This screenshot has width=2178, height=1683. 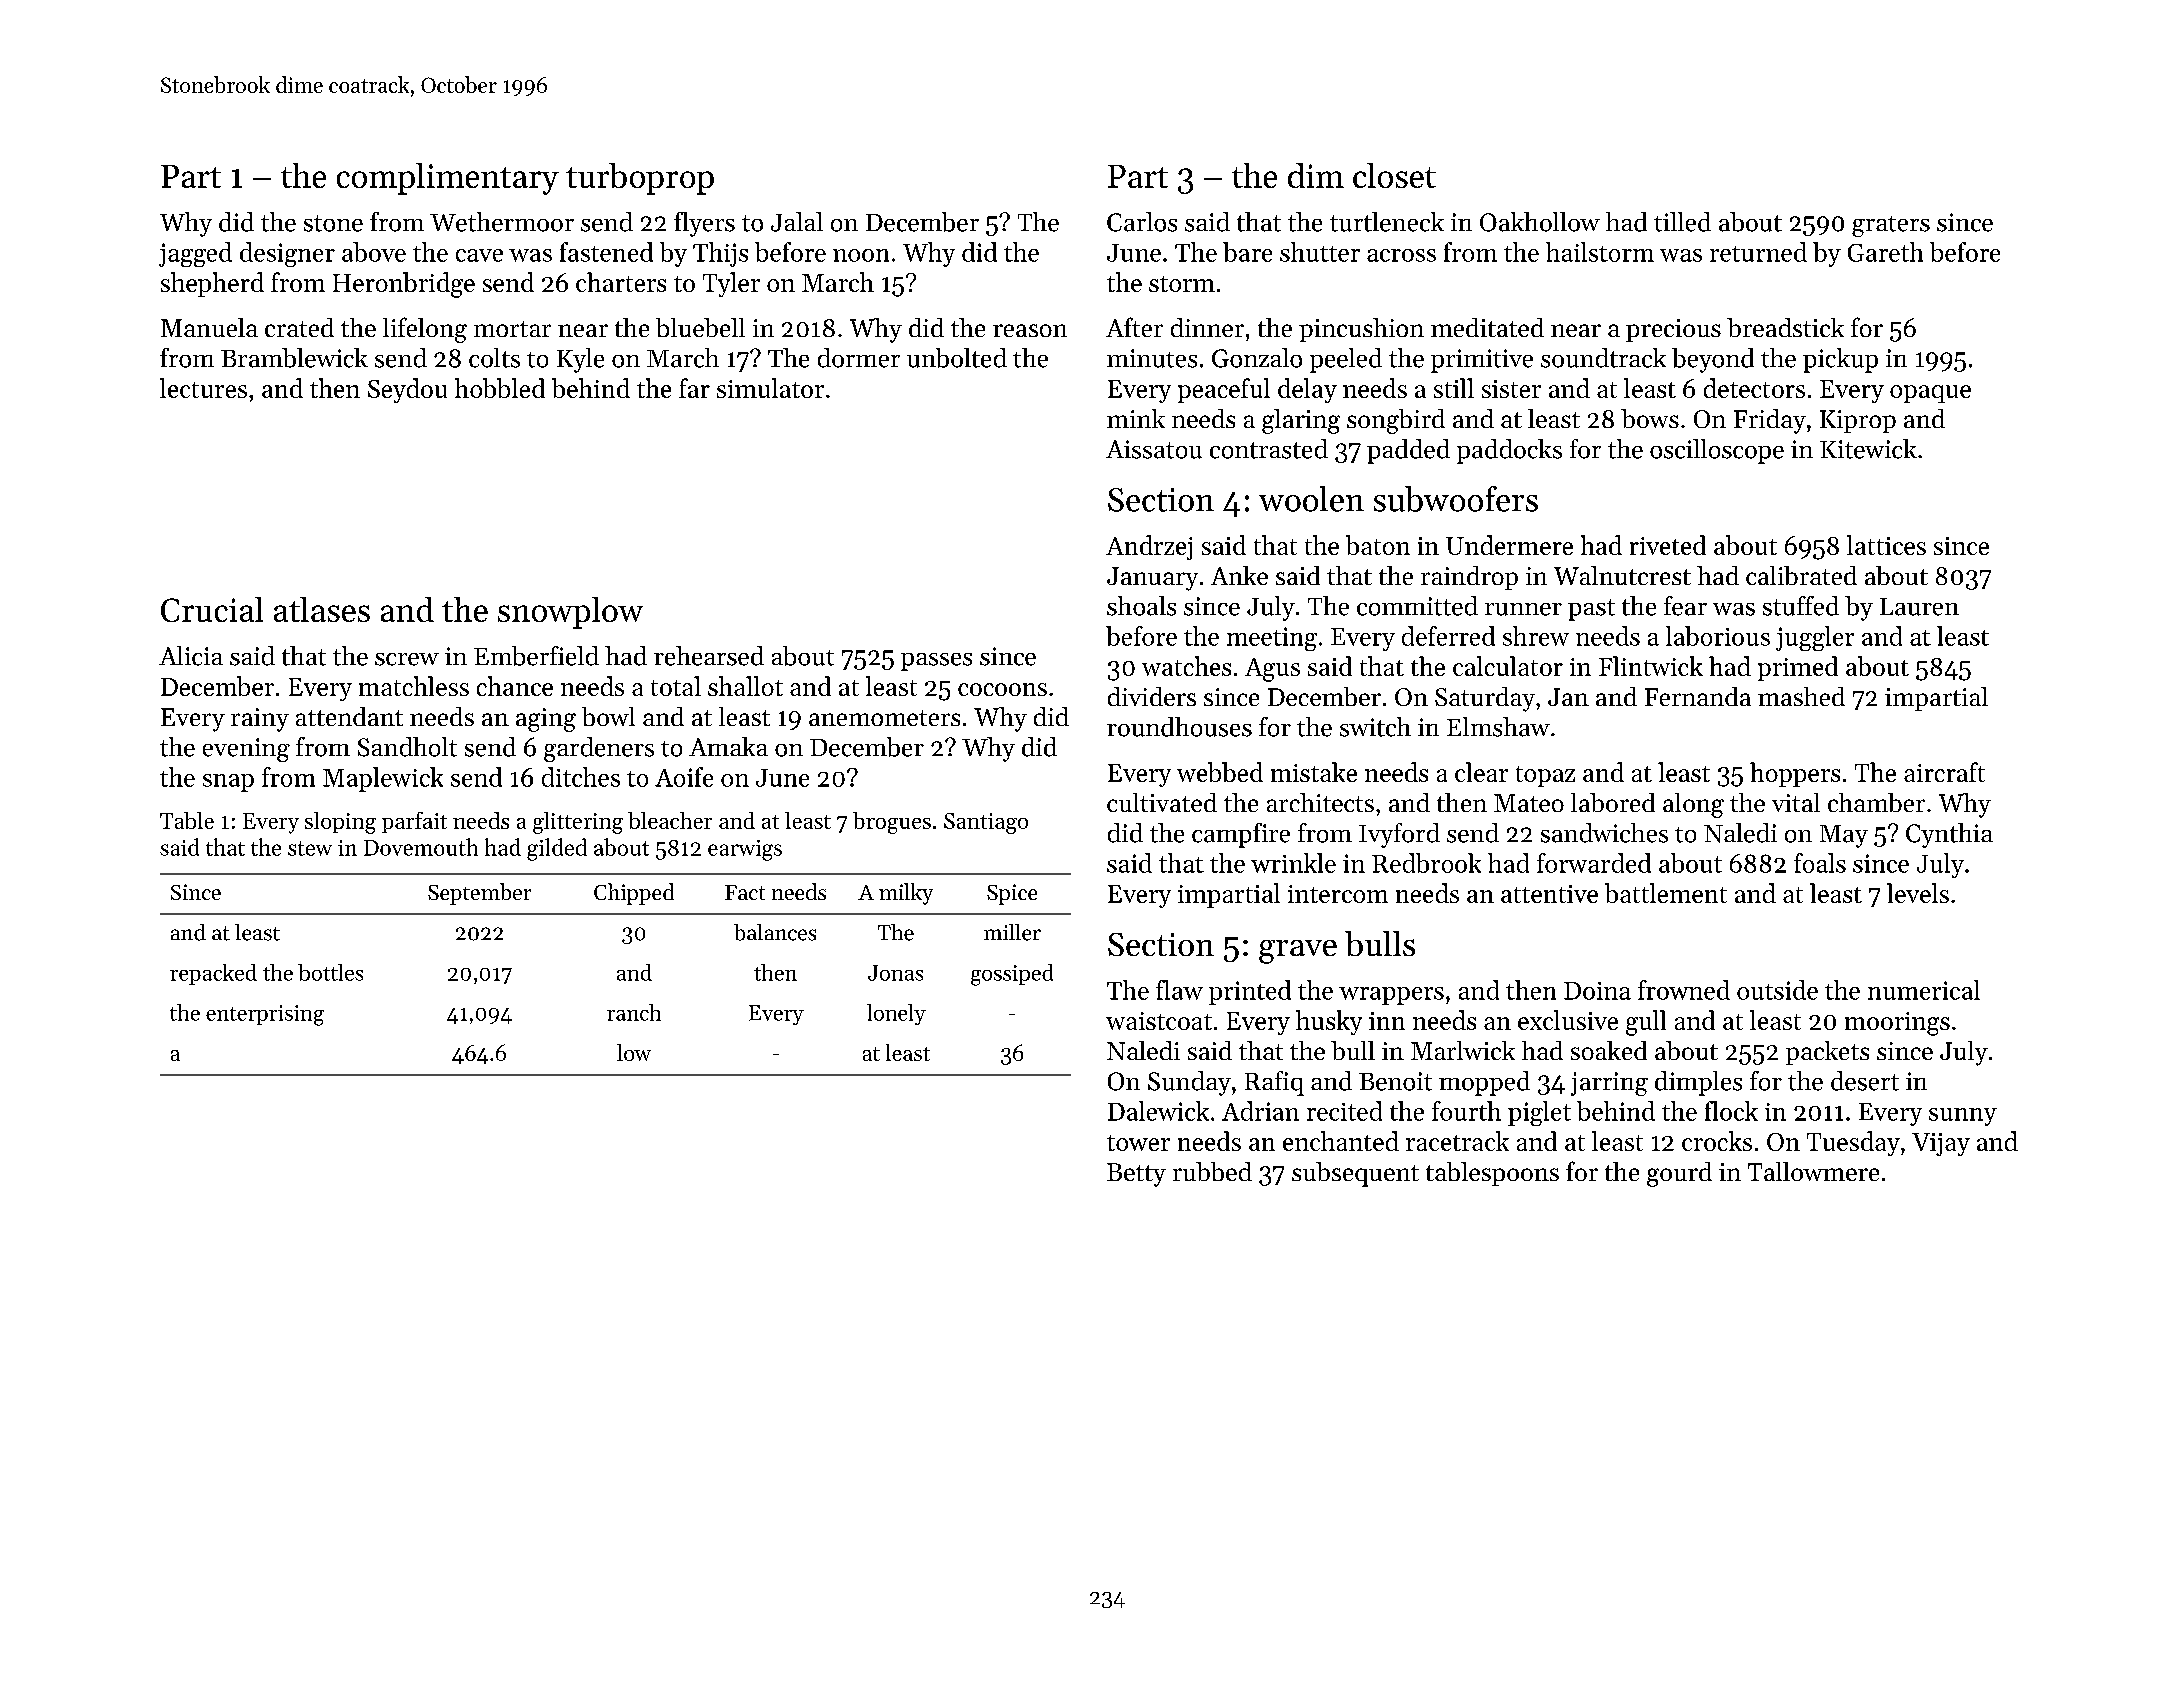 I want to click on stew, so click(x=310, y=848).
